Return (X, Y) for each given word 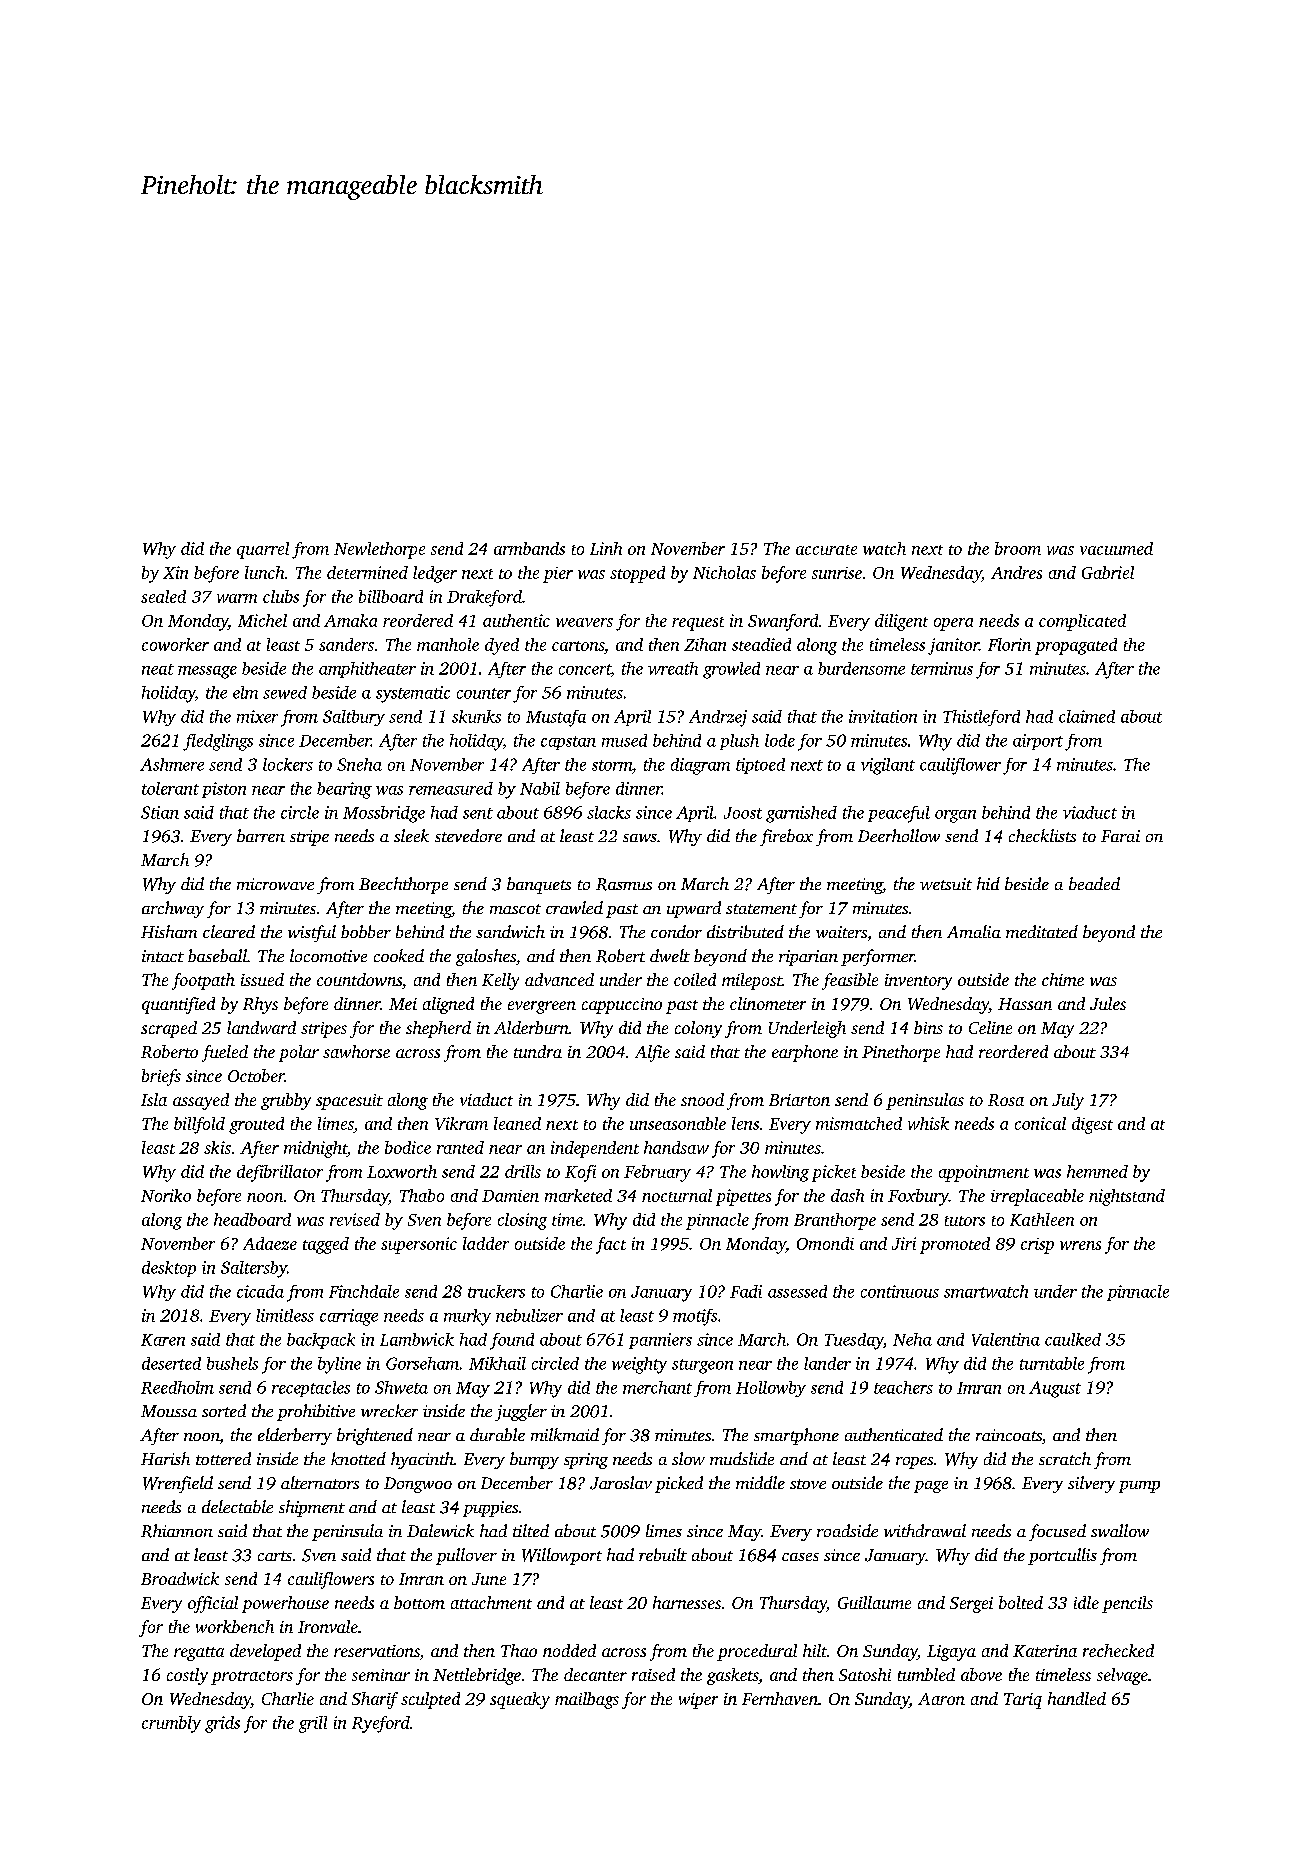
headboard (252, 1219)
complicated (1082, 622)
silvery (1091, 1484)
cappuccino (622, 1006)
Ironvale (328, 1626)
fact (611, 1245)
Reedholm (177, 1387)
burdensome (861, 668)
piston (224, 790)
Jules (1108, 1003)
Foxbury (918, 1197)
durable (497, 1434)
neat (158, 669)
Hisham (169, 931)
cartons (578, 646)
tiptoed (760, 766)
